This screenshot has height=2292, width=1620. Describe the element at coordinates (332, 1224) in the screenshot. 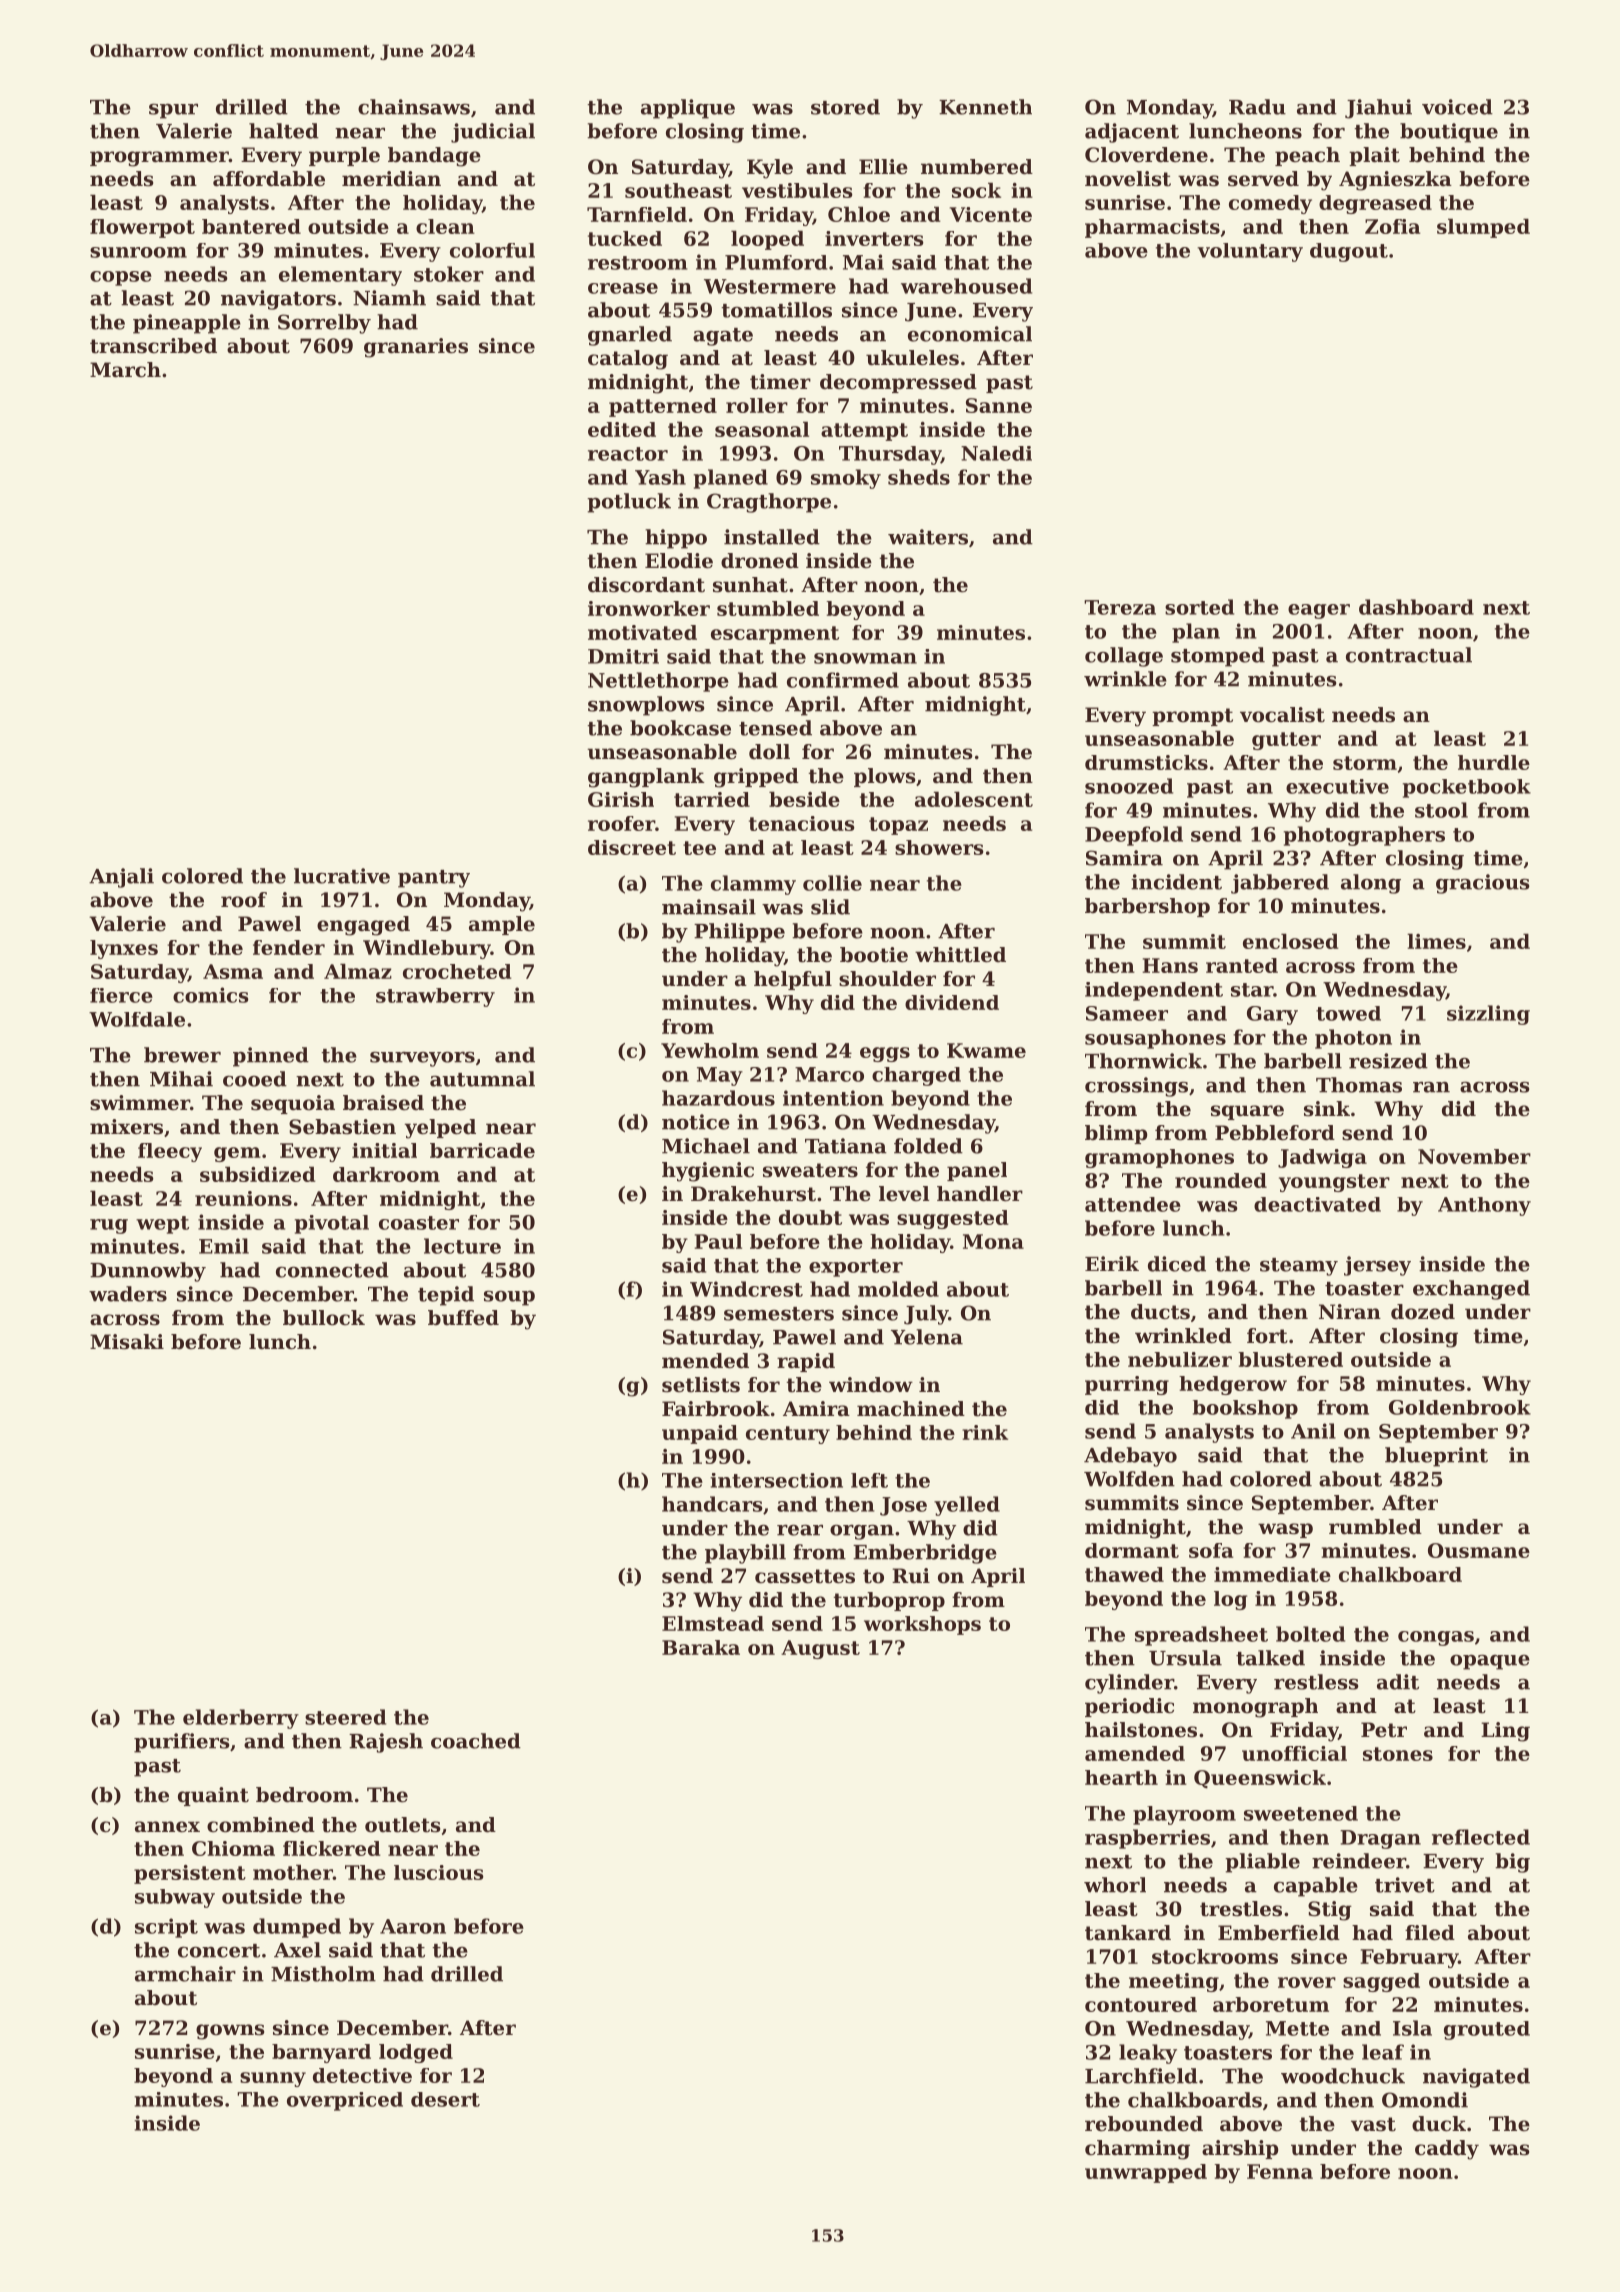

I see `pivotal` at that location.
